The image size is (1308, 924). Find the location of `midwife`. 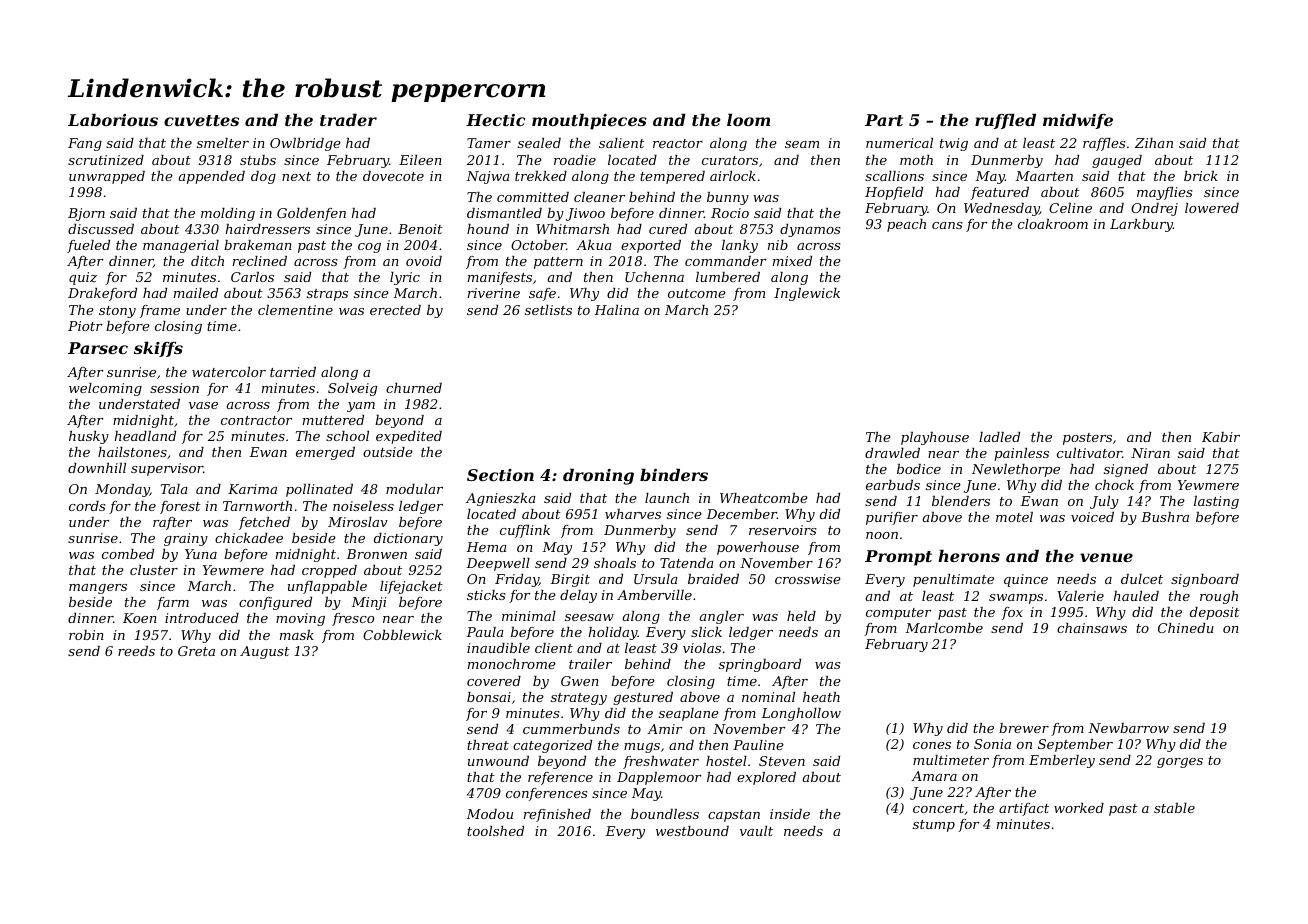

midwife is located at coordinates (1078, 121).
